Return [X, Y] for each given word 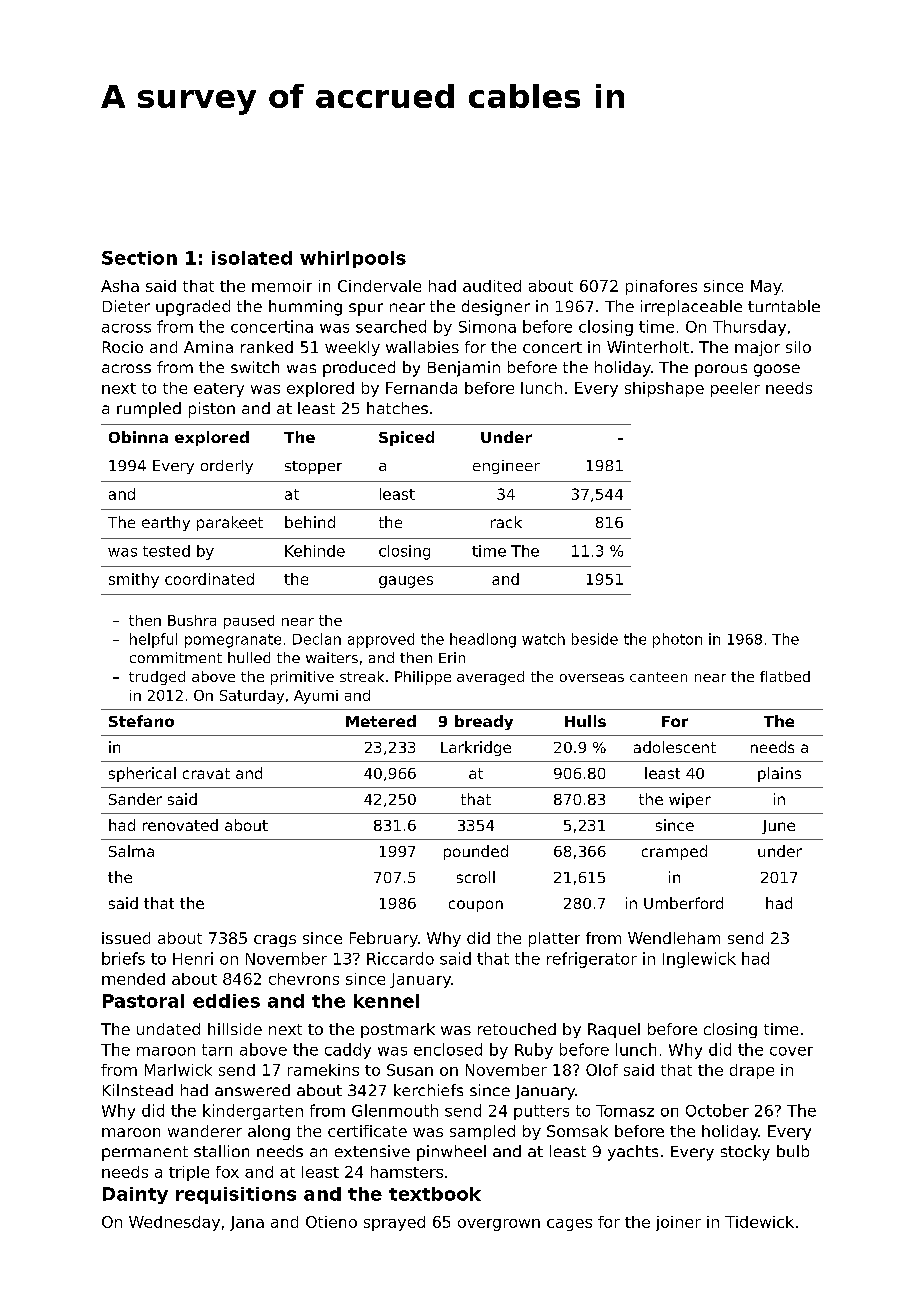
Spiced [406, 438]
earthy [166, 523]
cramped [674, 852]
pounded [476, 852]
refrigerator [592, 960]
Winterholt [648, 347]
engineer [506, 467]
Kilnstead [138, 1090]
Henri [193, 958]
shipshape [664, 389]
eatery [219, 390]
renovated [180, 825]
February [384, 939]
